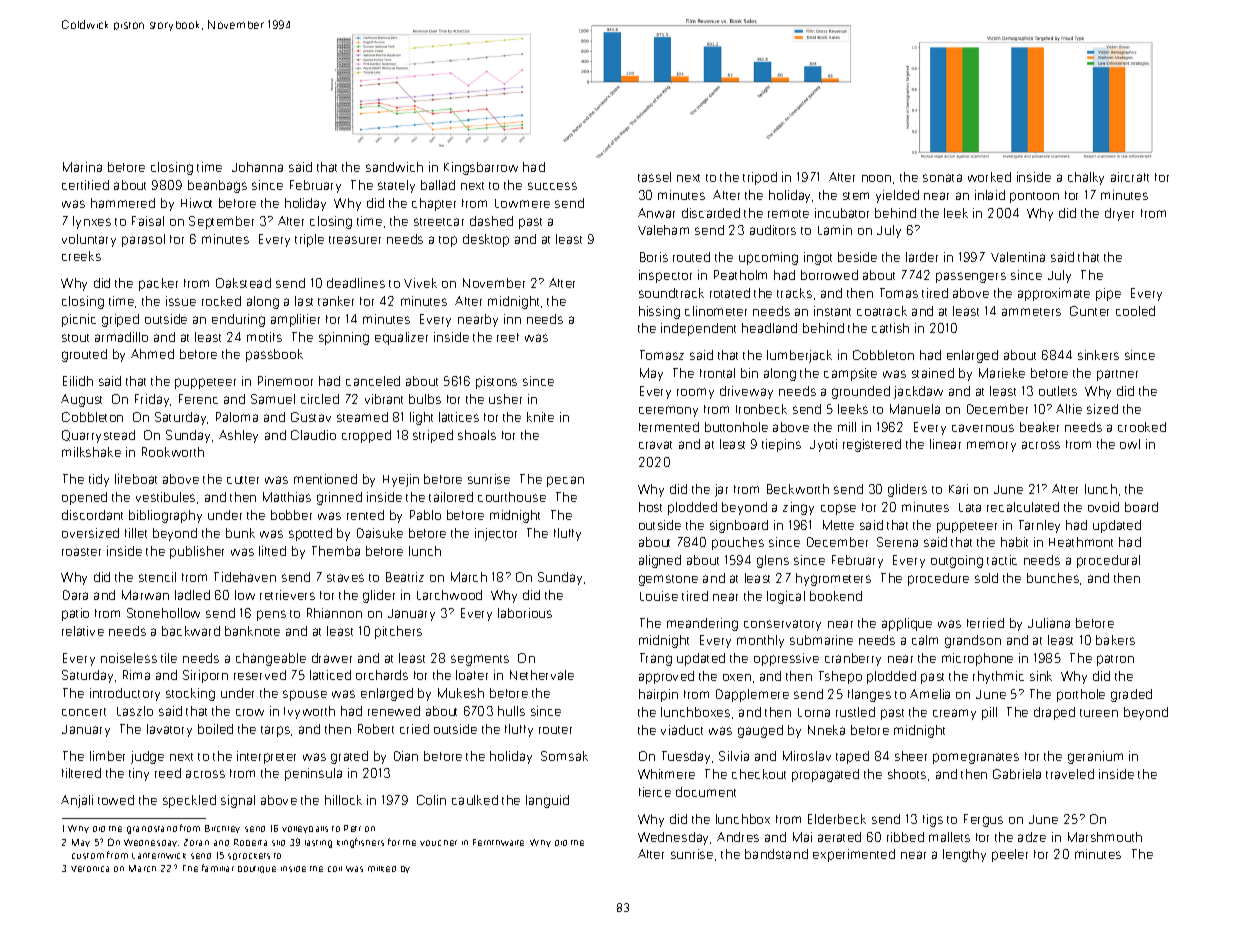 The width and height of the document is (1233, 952). What do you see at coordinates (897, 196) in the document?
I see `yielded` at bounding box center [897, 196].
